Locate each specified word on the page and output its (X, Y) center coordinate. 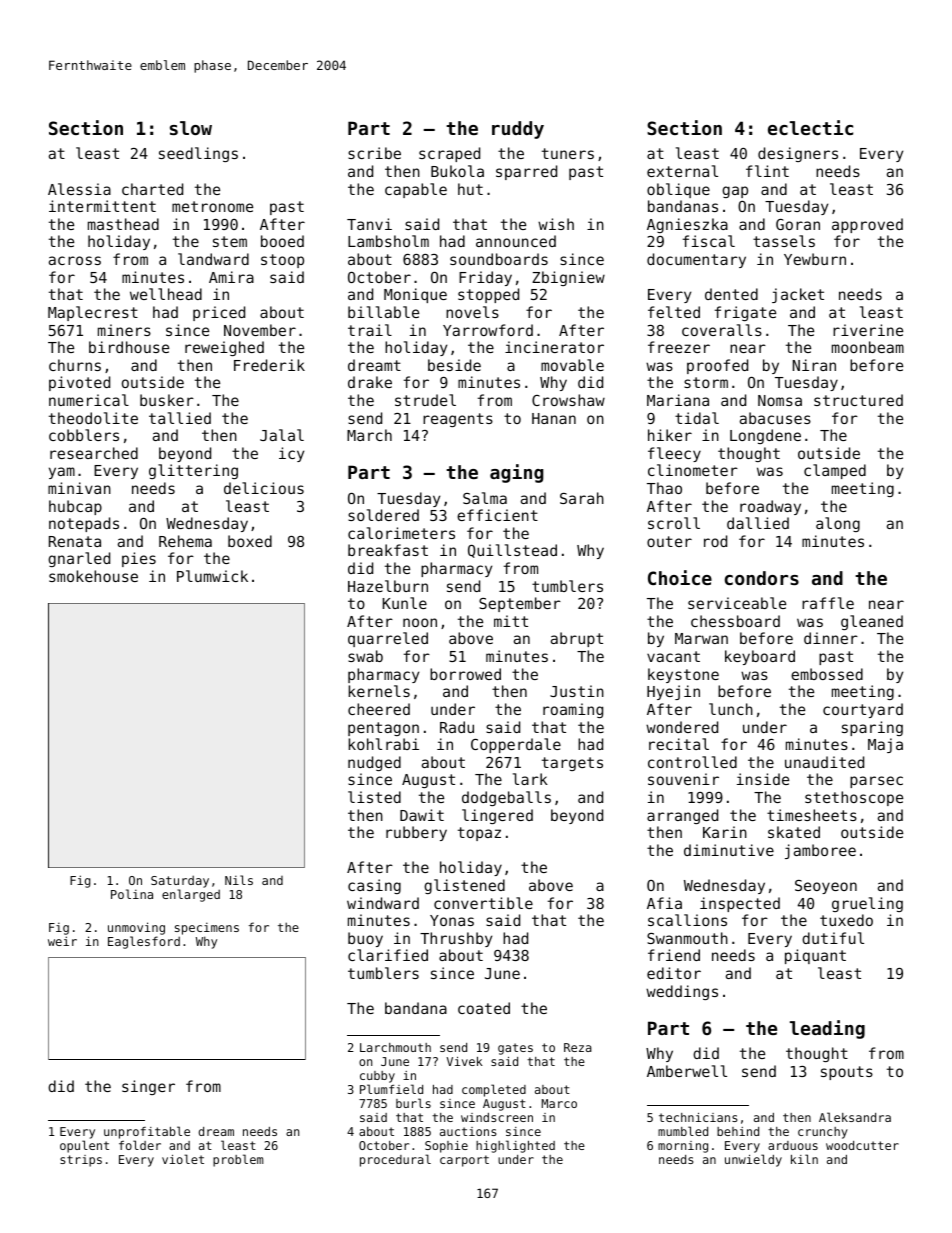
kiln (804, 1159)
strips (81, 1161)
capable (416, 190)
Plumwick (212, 576)
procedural (395, 1160)
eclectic (810, 127)
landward (213, 259)
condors (762, 578)
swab (365, 656)
